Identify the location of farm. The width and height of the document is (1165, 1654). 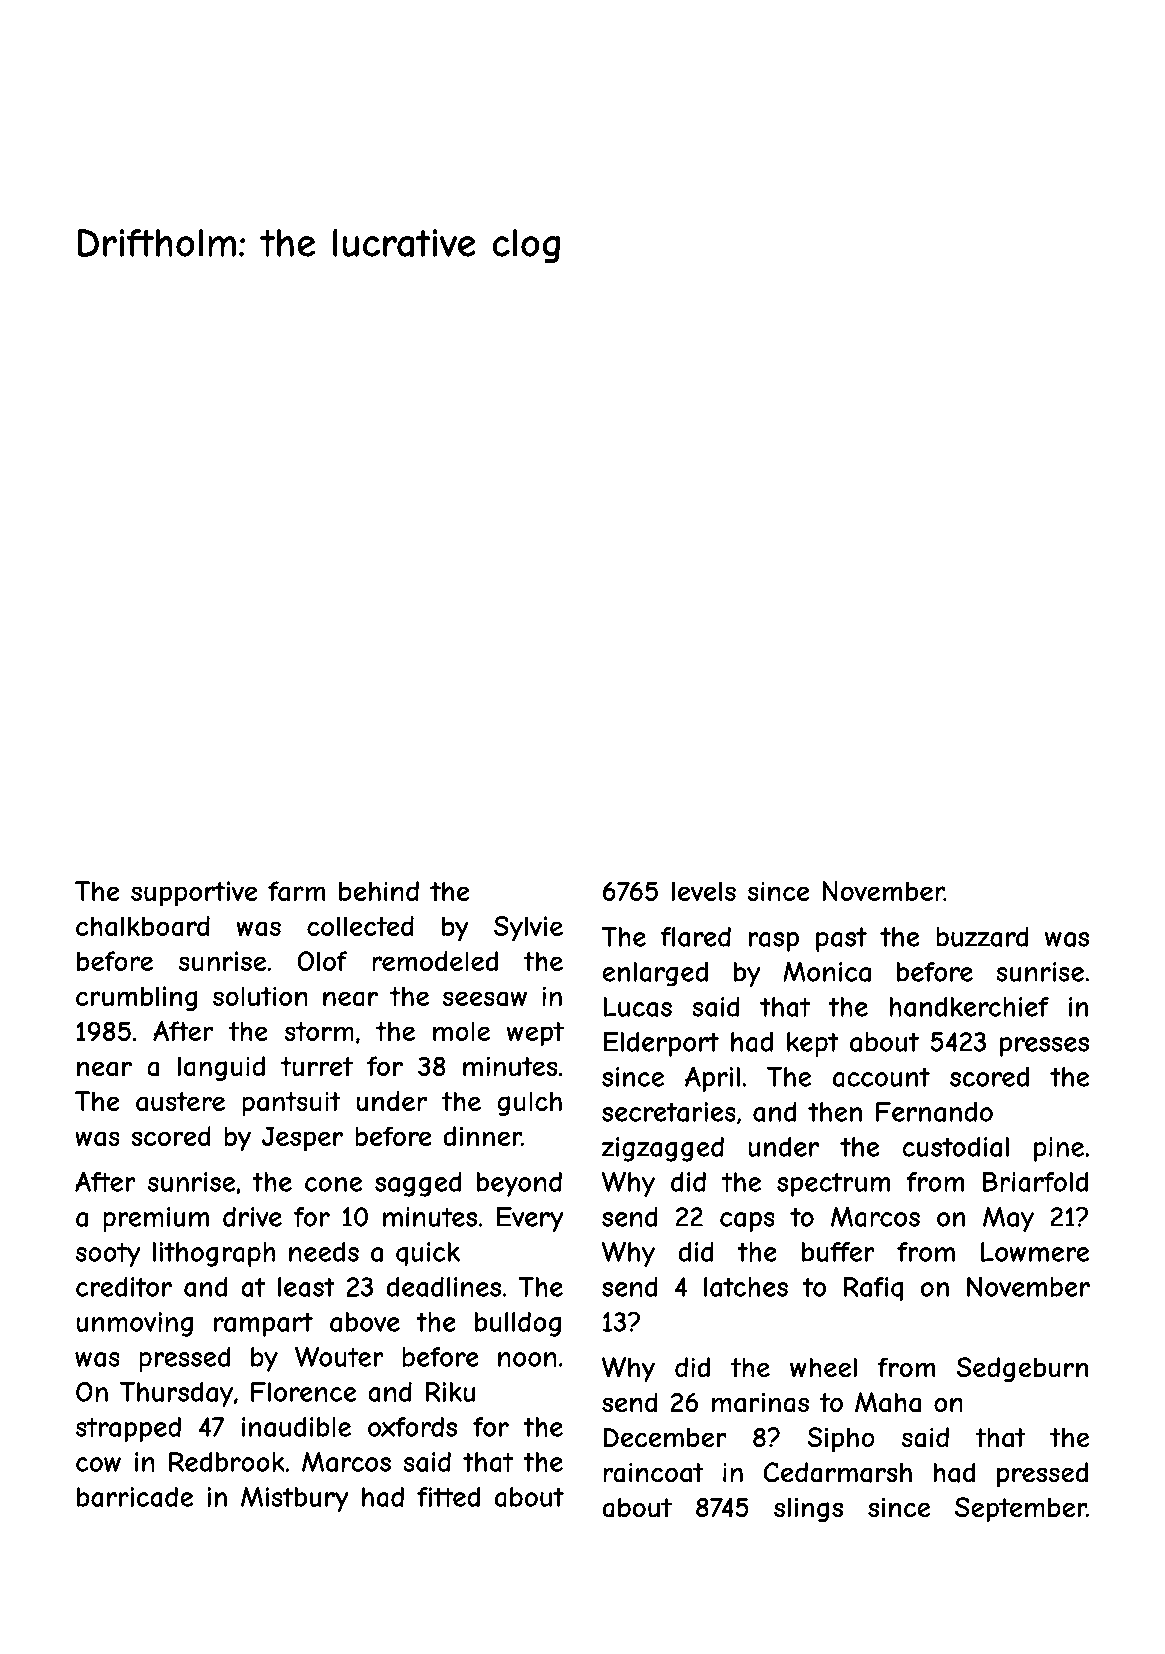
(296, 891).
